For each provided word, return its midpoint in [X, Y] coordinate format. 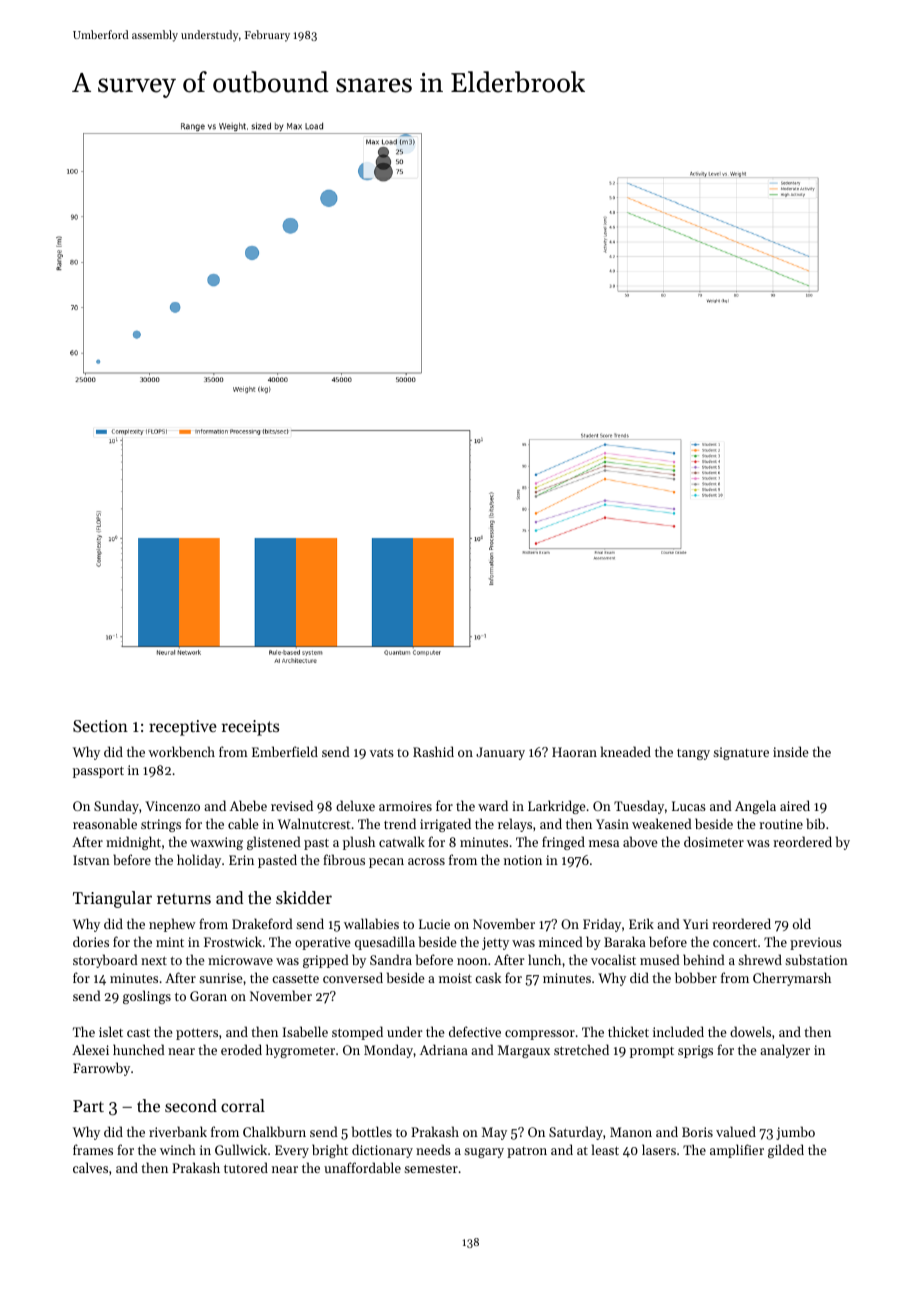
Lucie [434, 924]
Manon [631, 1132]
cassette [295, 978]
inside [790, 751]
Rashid [433, 751]
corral [243, 1105]
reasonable [105, 823]
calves [90, 1167]
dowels [750, 1031]
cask [488, 977]
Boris [697, 1132]
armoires [405, 806]
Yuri [695, 924]
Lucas [689, 806]
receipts [250, 728]
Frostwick [233, 941]
